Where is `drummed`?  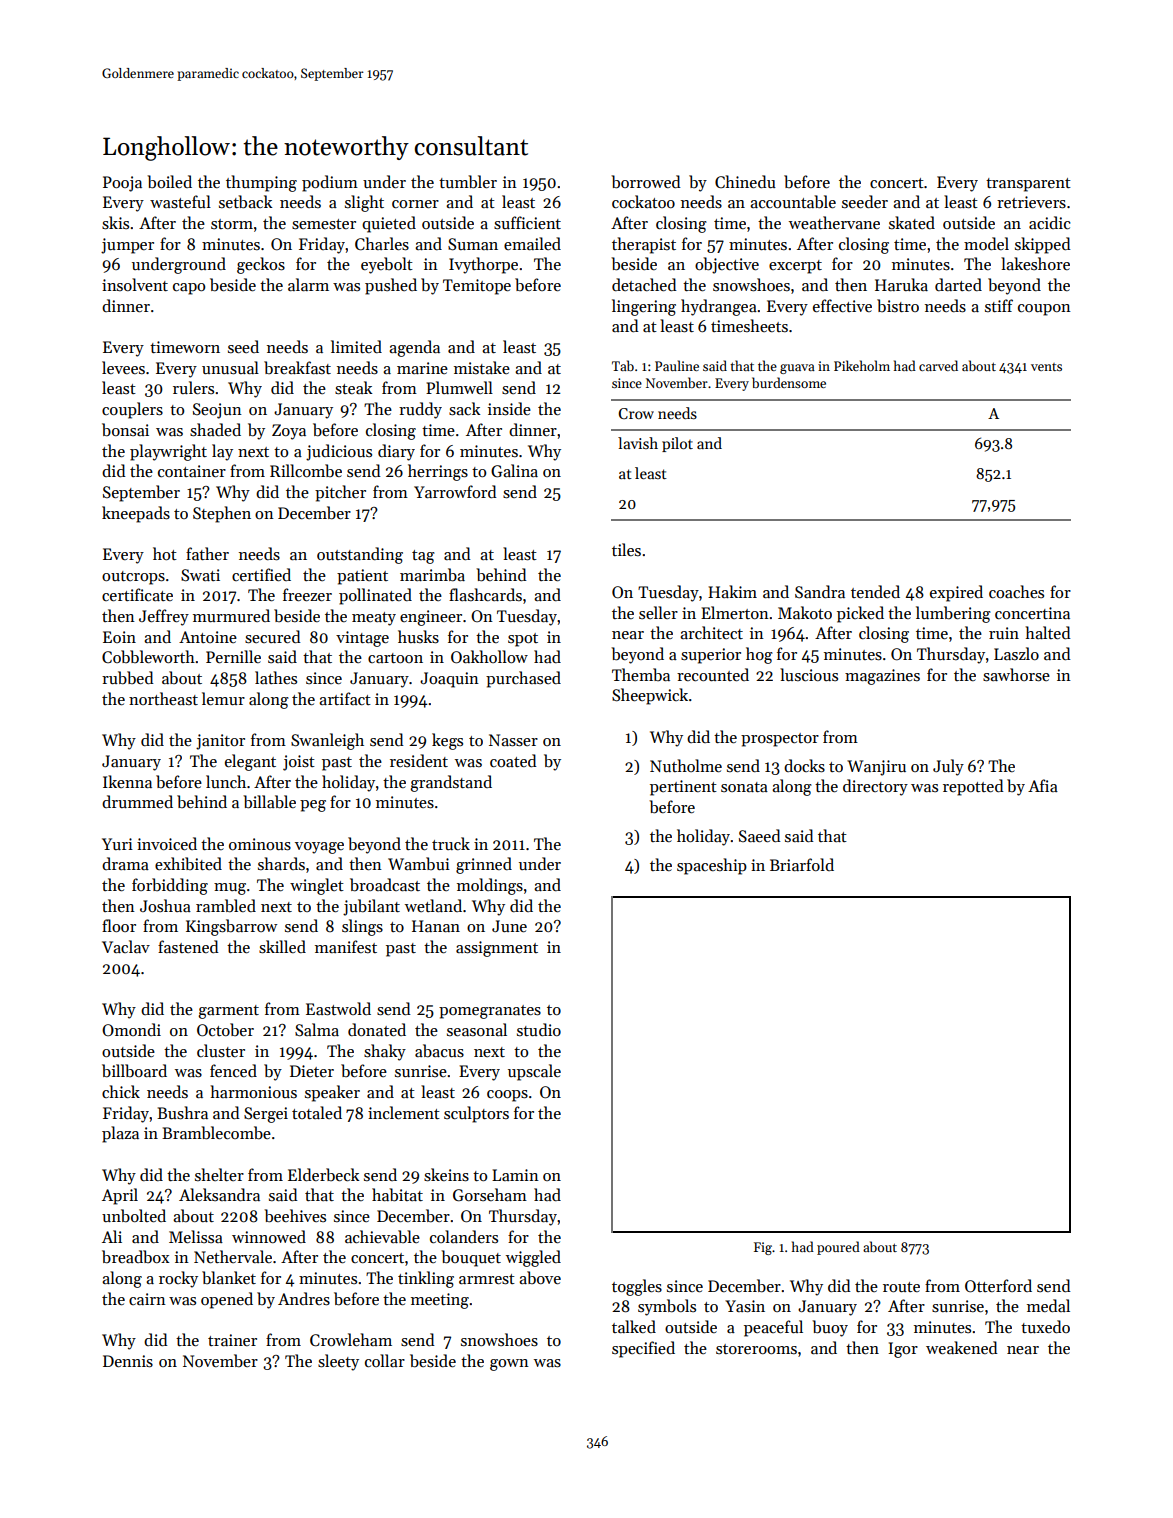 drummed is located at coordinates (137, 801).
